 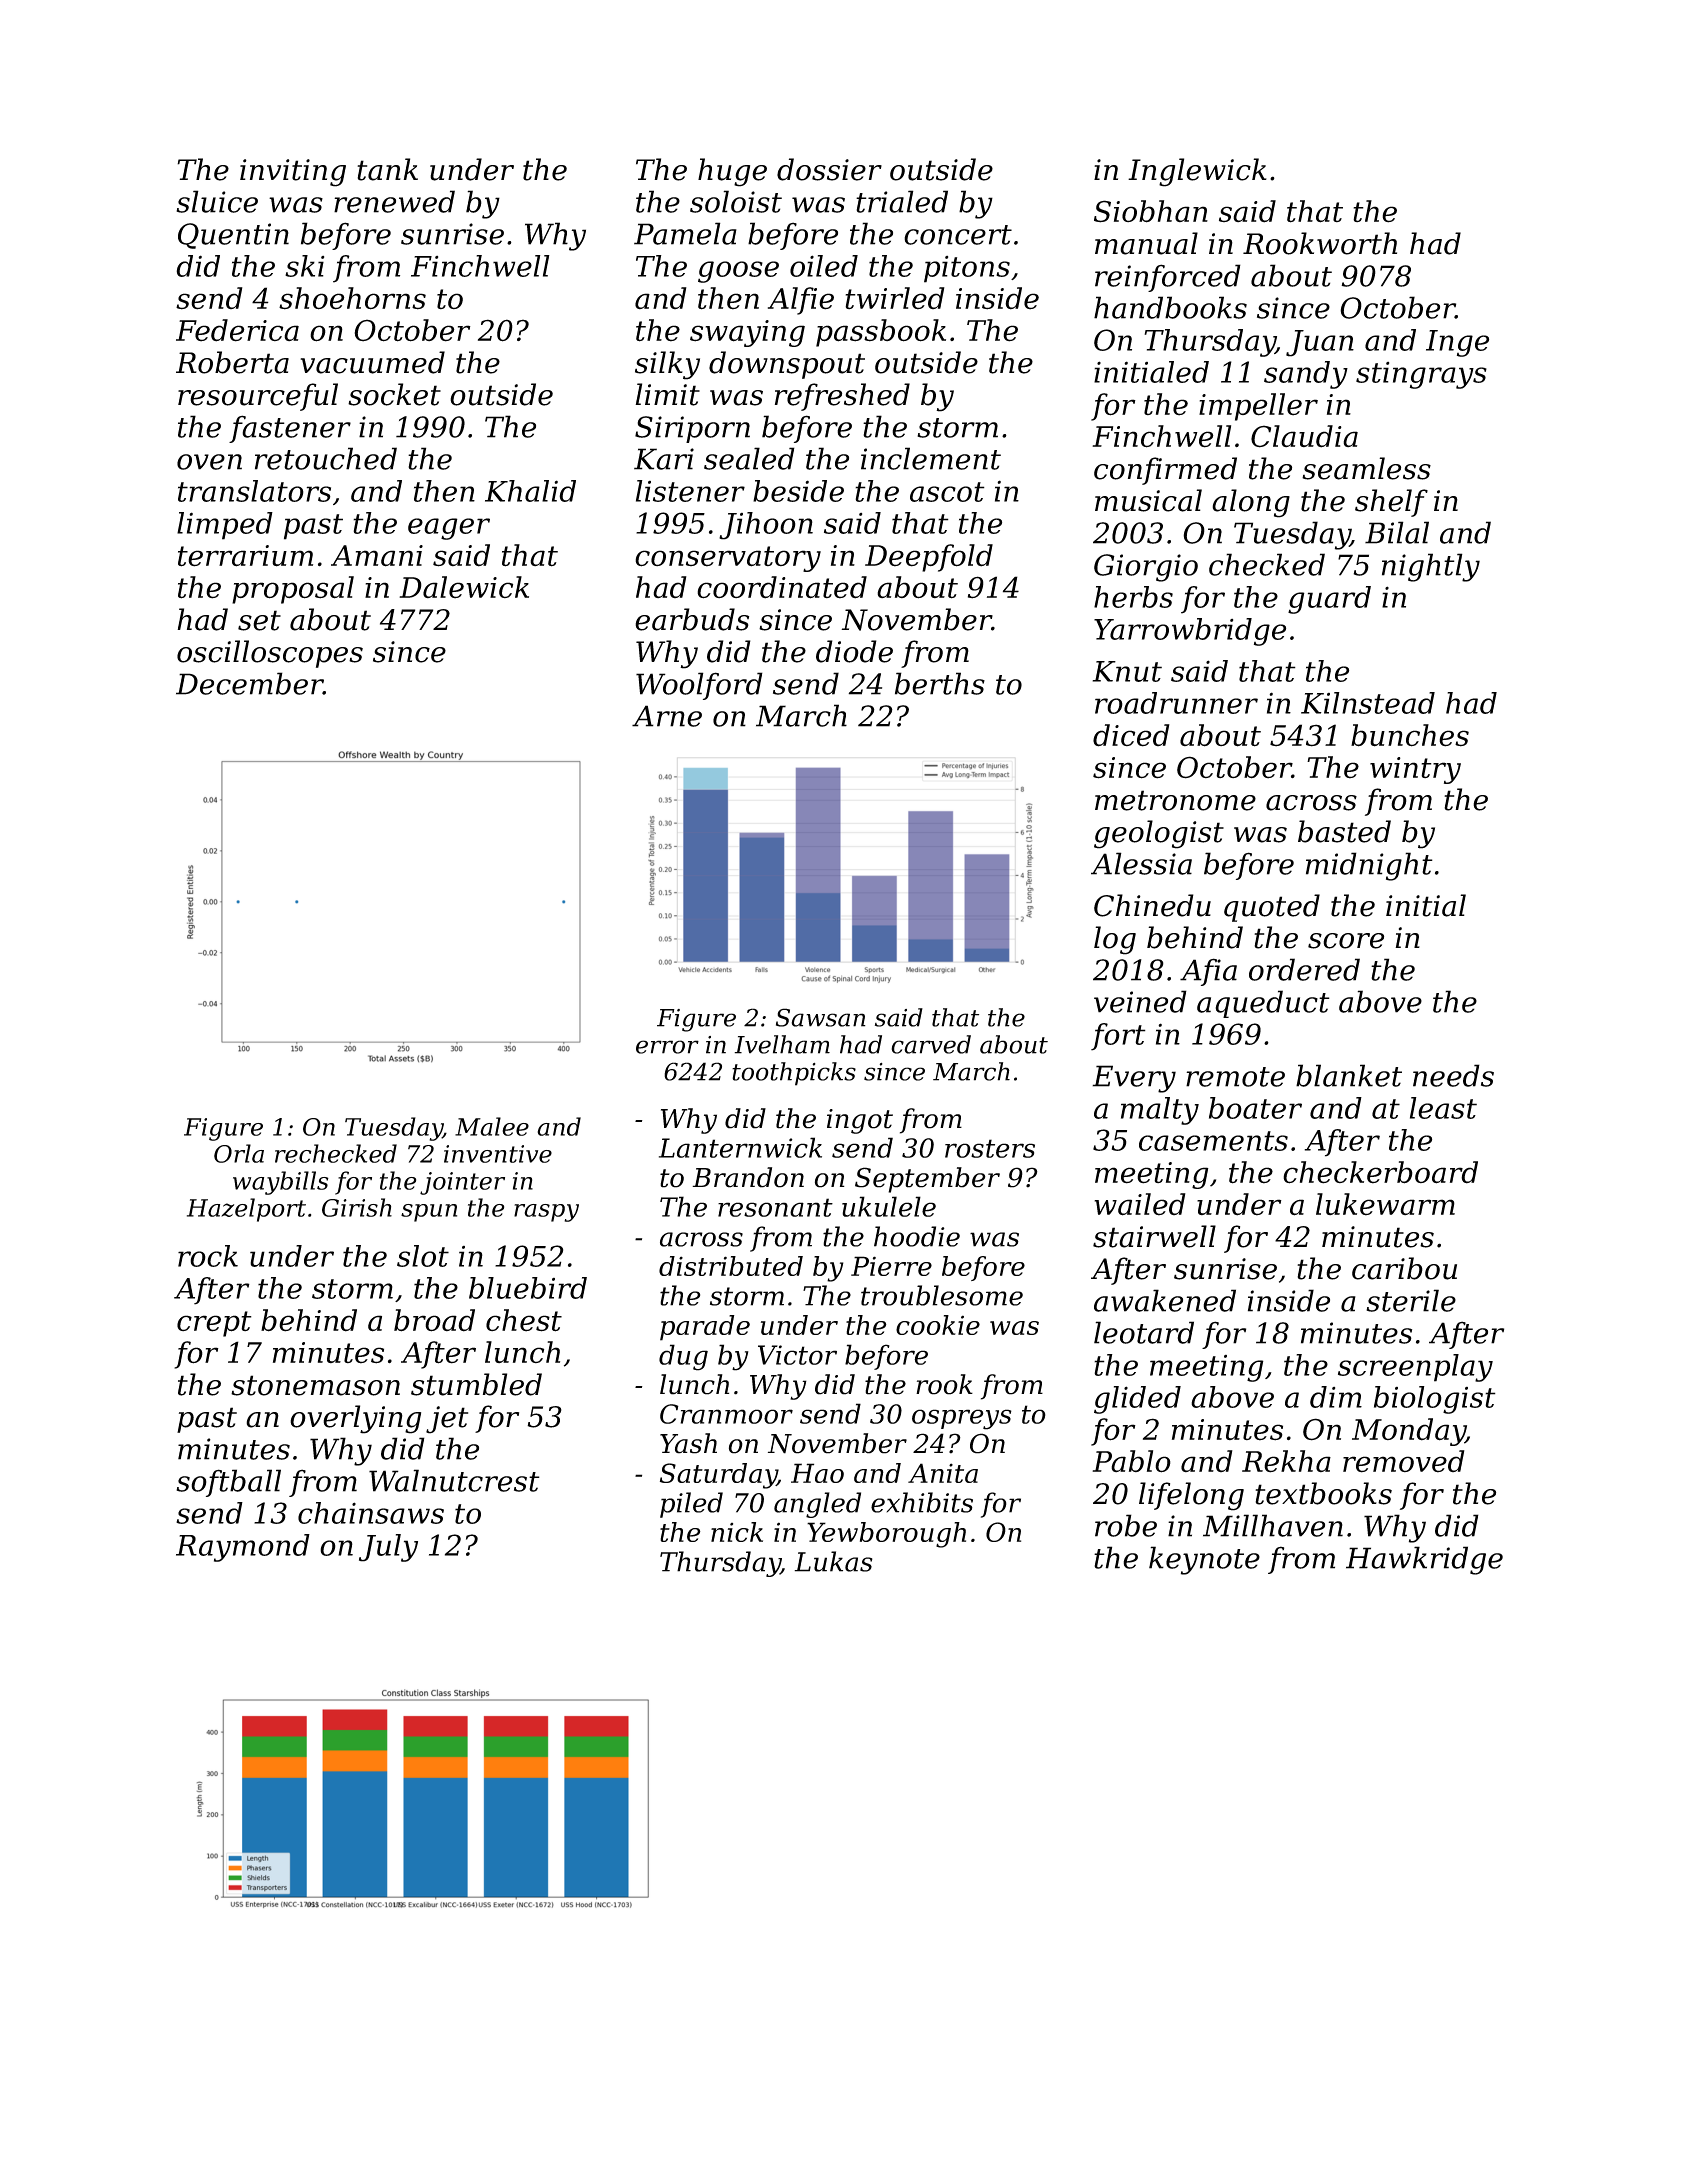 I want to click on berths, so click(x=940, y=683).
